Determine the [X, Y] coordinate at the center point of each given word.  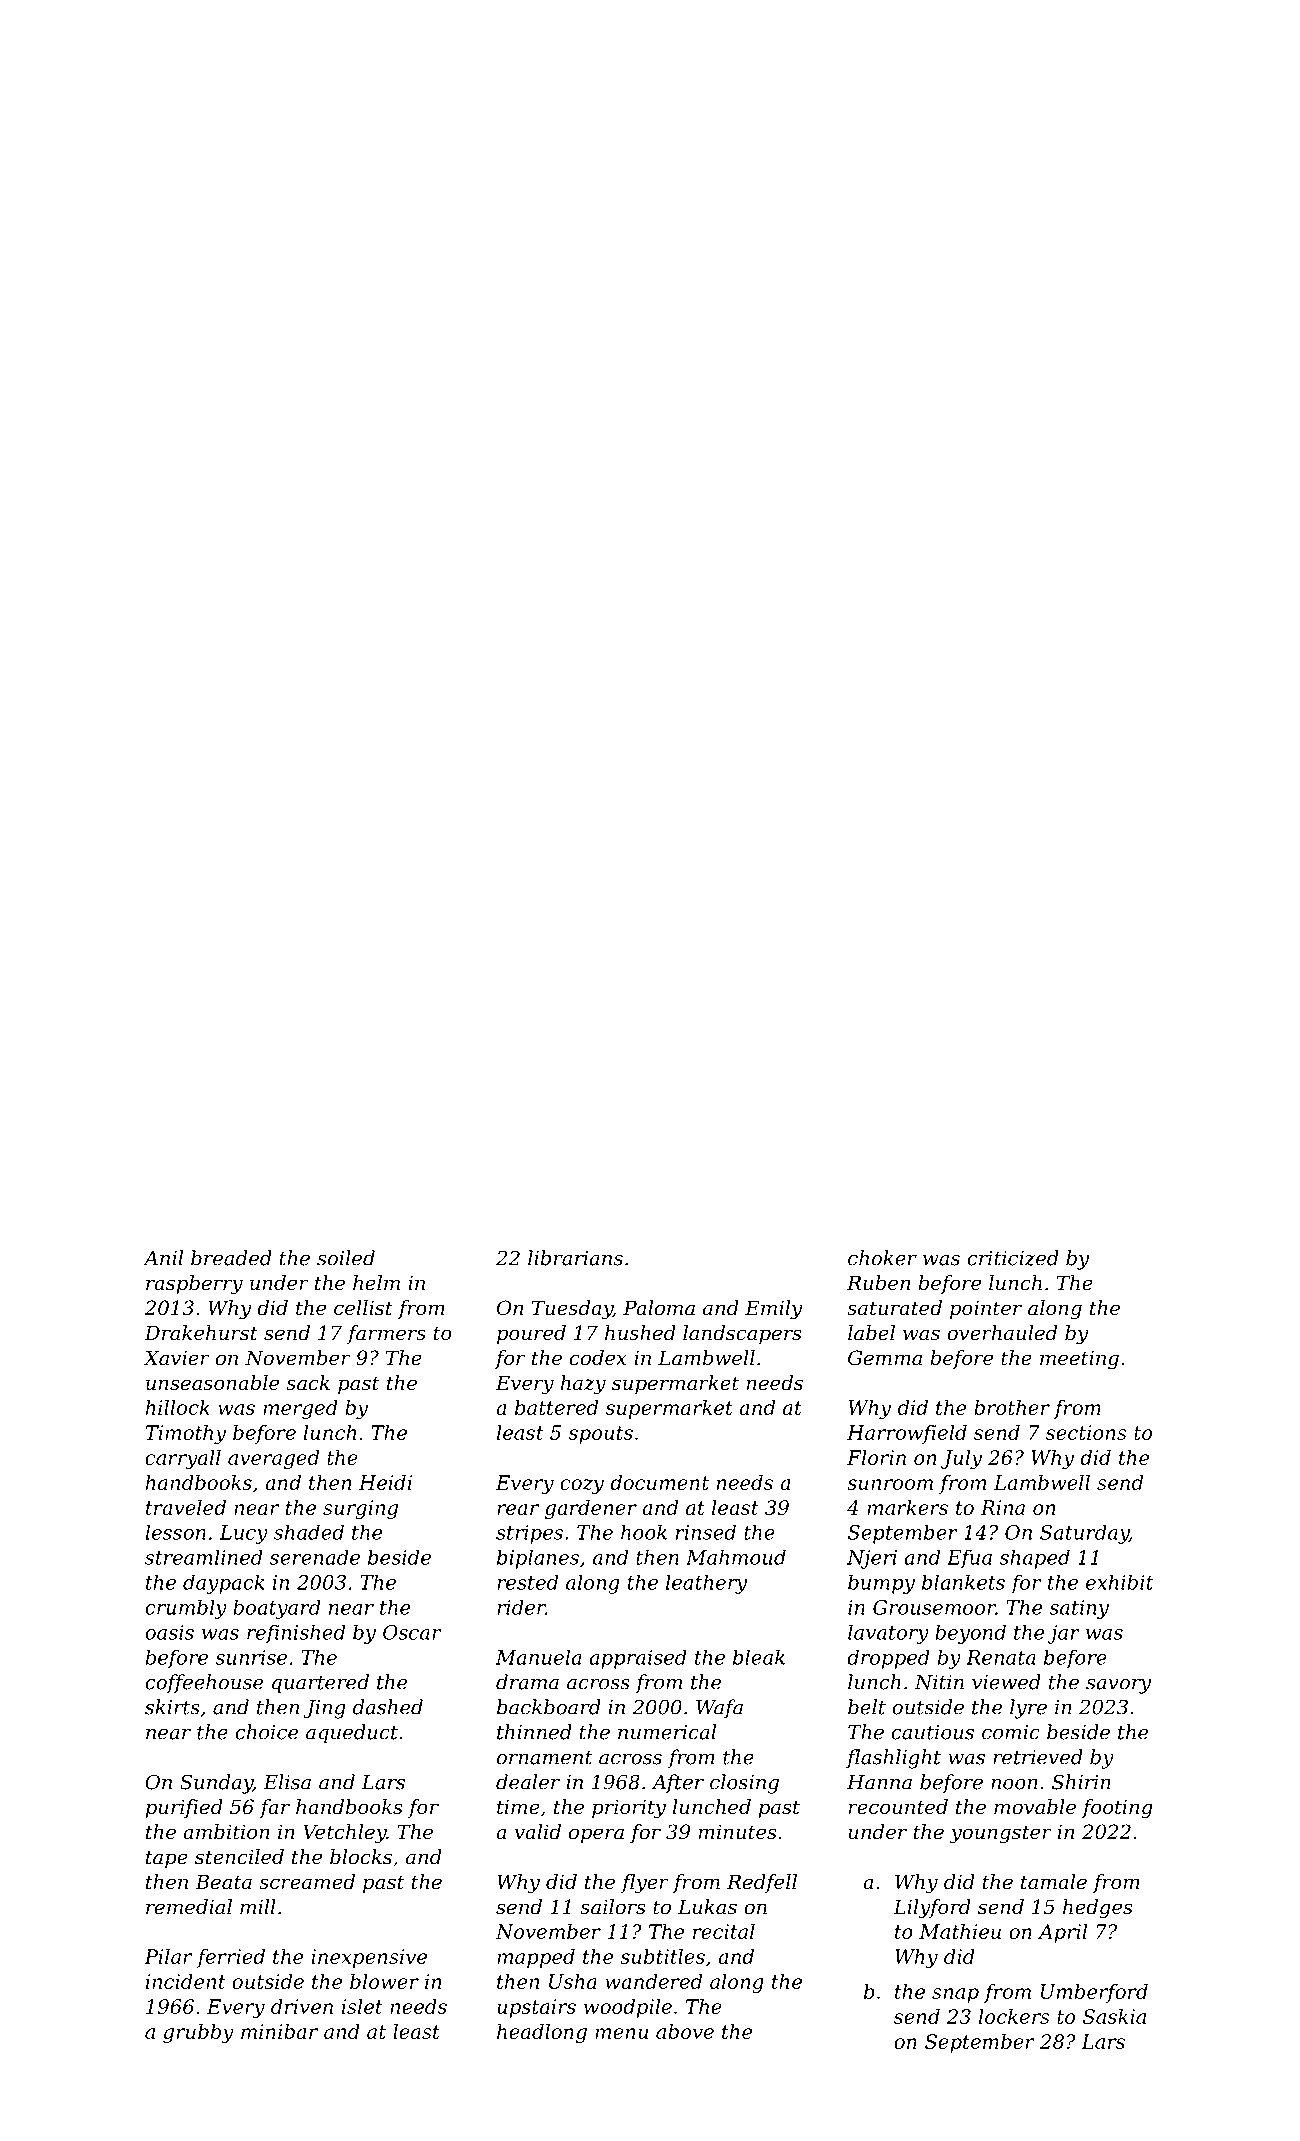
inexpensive [369, 1958]
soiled [346, 1258]
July [961, 1459]
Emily [773, 1310]
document [659, 1482]
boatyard [277, 1609]
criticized [1013, 1258]
